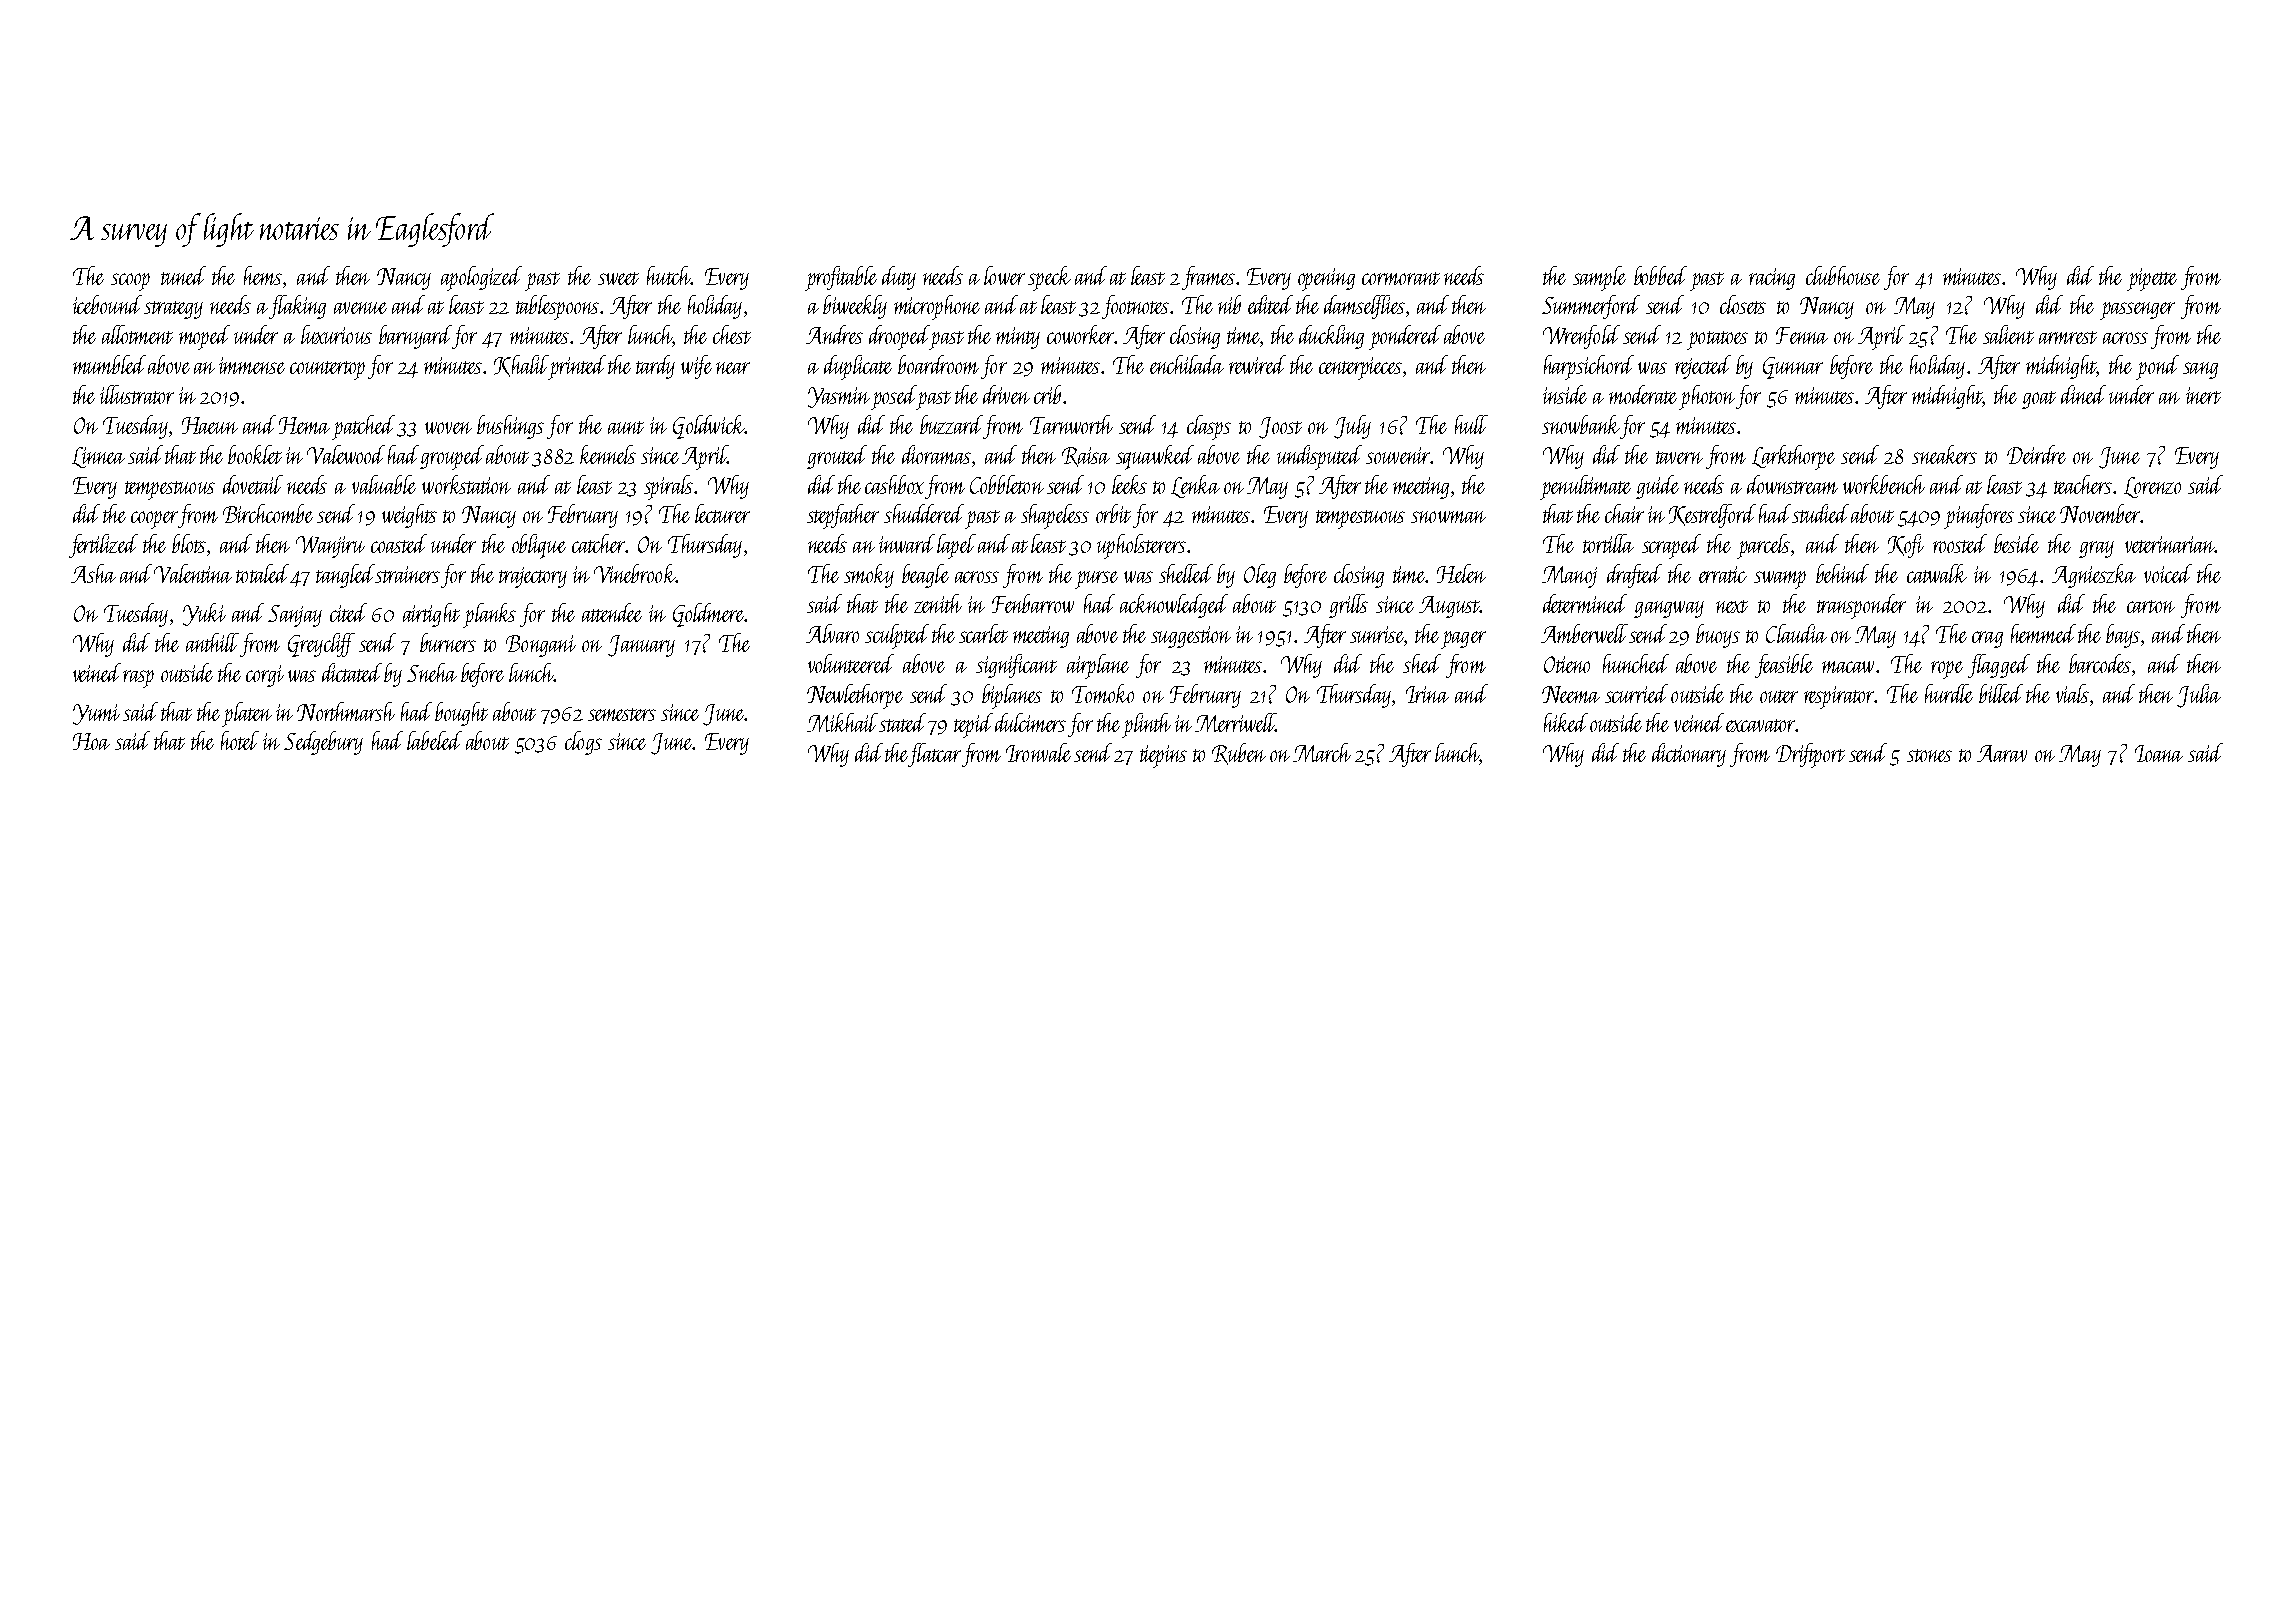 Image resolution: width=2292 pixels, height=1620 pixels. What do you see at coordinates (583, 743) in the screenshot?
I see `clogs` at bounding box center [583, 743].
